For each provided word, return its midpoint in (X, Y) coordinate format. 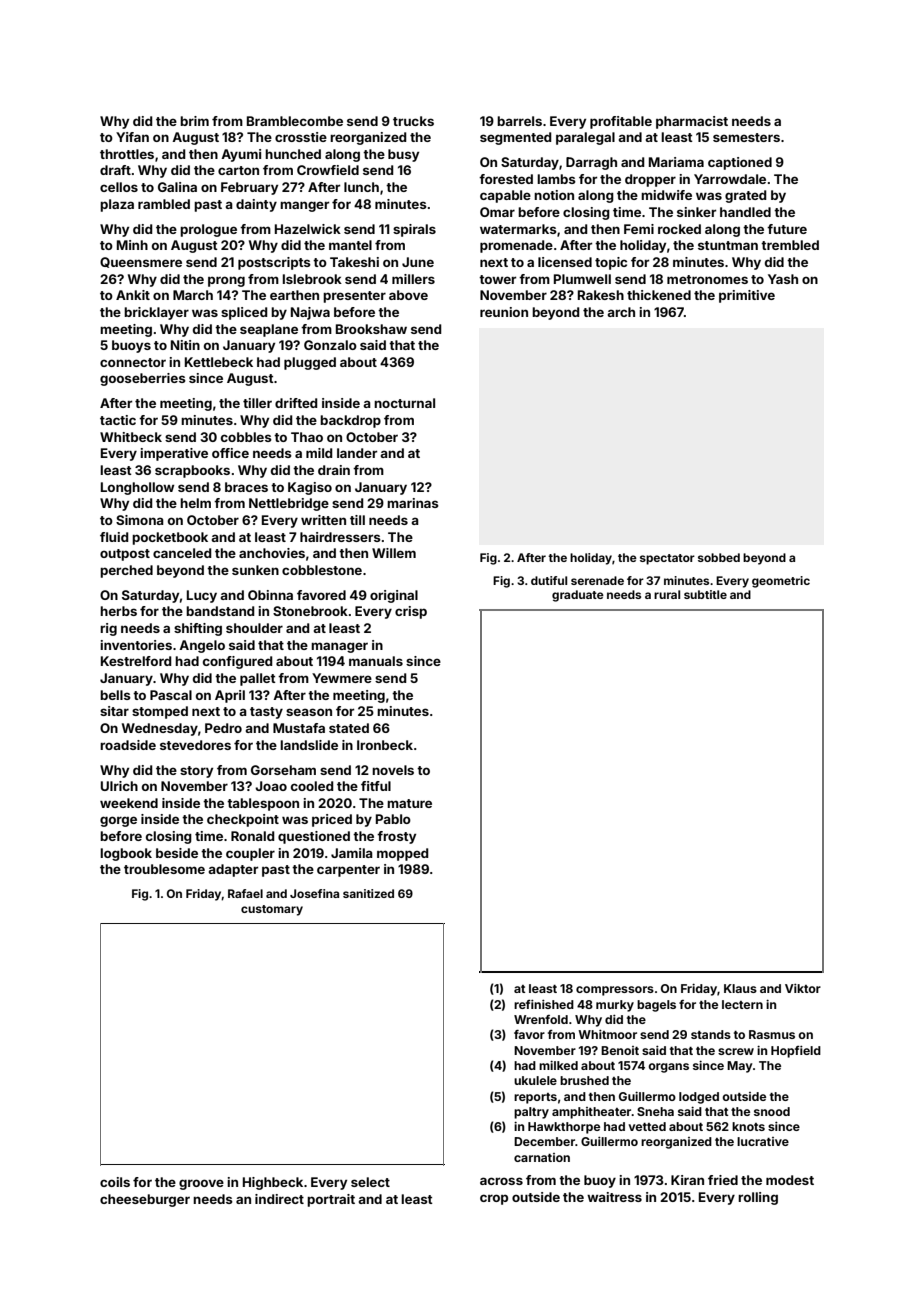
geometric (781, 582)
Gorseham (283, 770)
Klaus (740, 988)
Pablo (393, 819)
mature (409, 803)
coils (115, 1182)
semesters (746, 137)
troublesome (164, 869)
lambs (556, 179)
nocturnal (404, 403)
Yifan (132, 137)
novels (393, 770)
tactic (118, 420)
